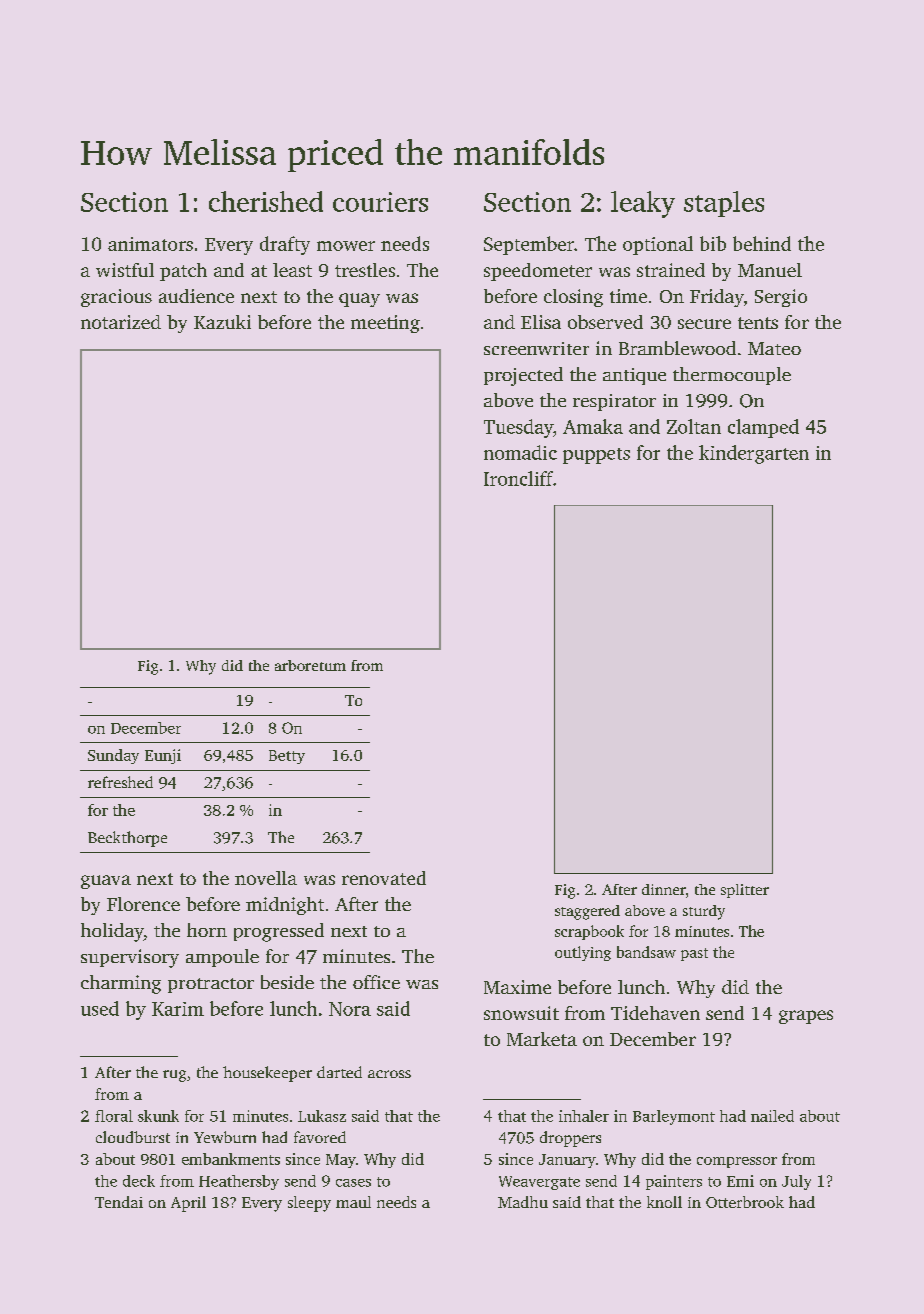 This page has width=924, height=1314. Describe the element at coordinates (542, 1039) in the page. I see `Marketa` at that location.
